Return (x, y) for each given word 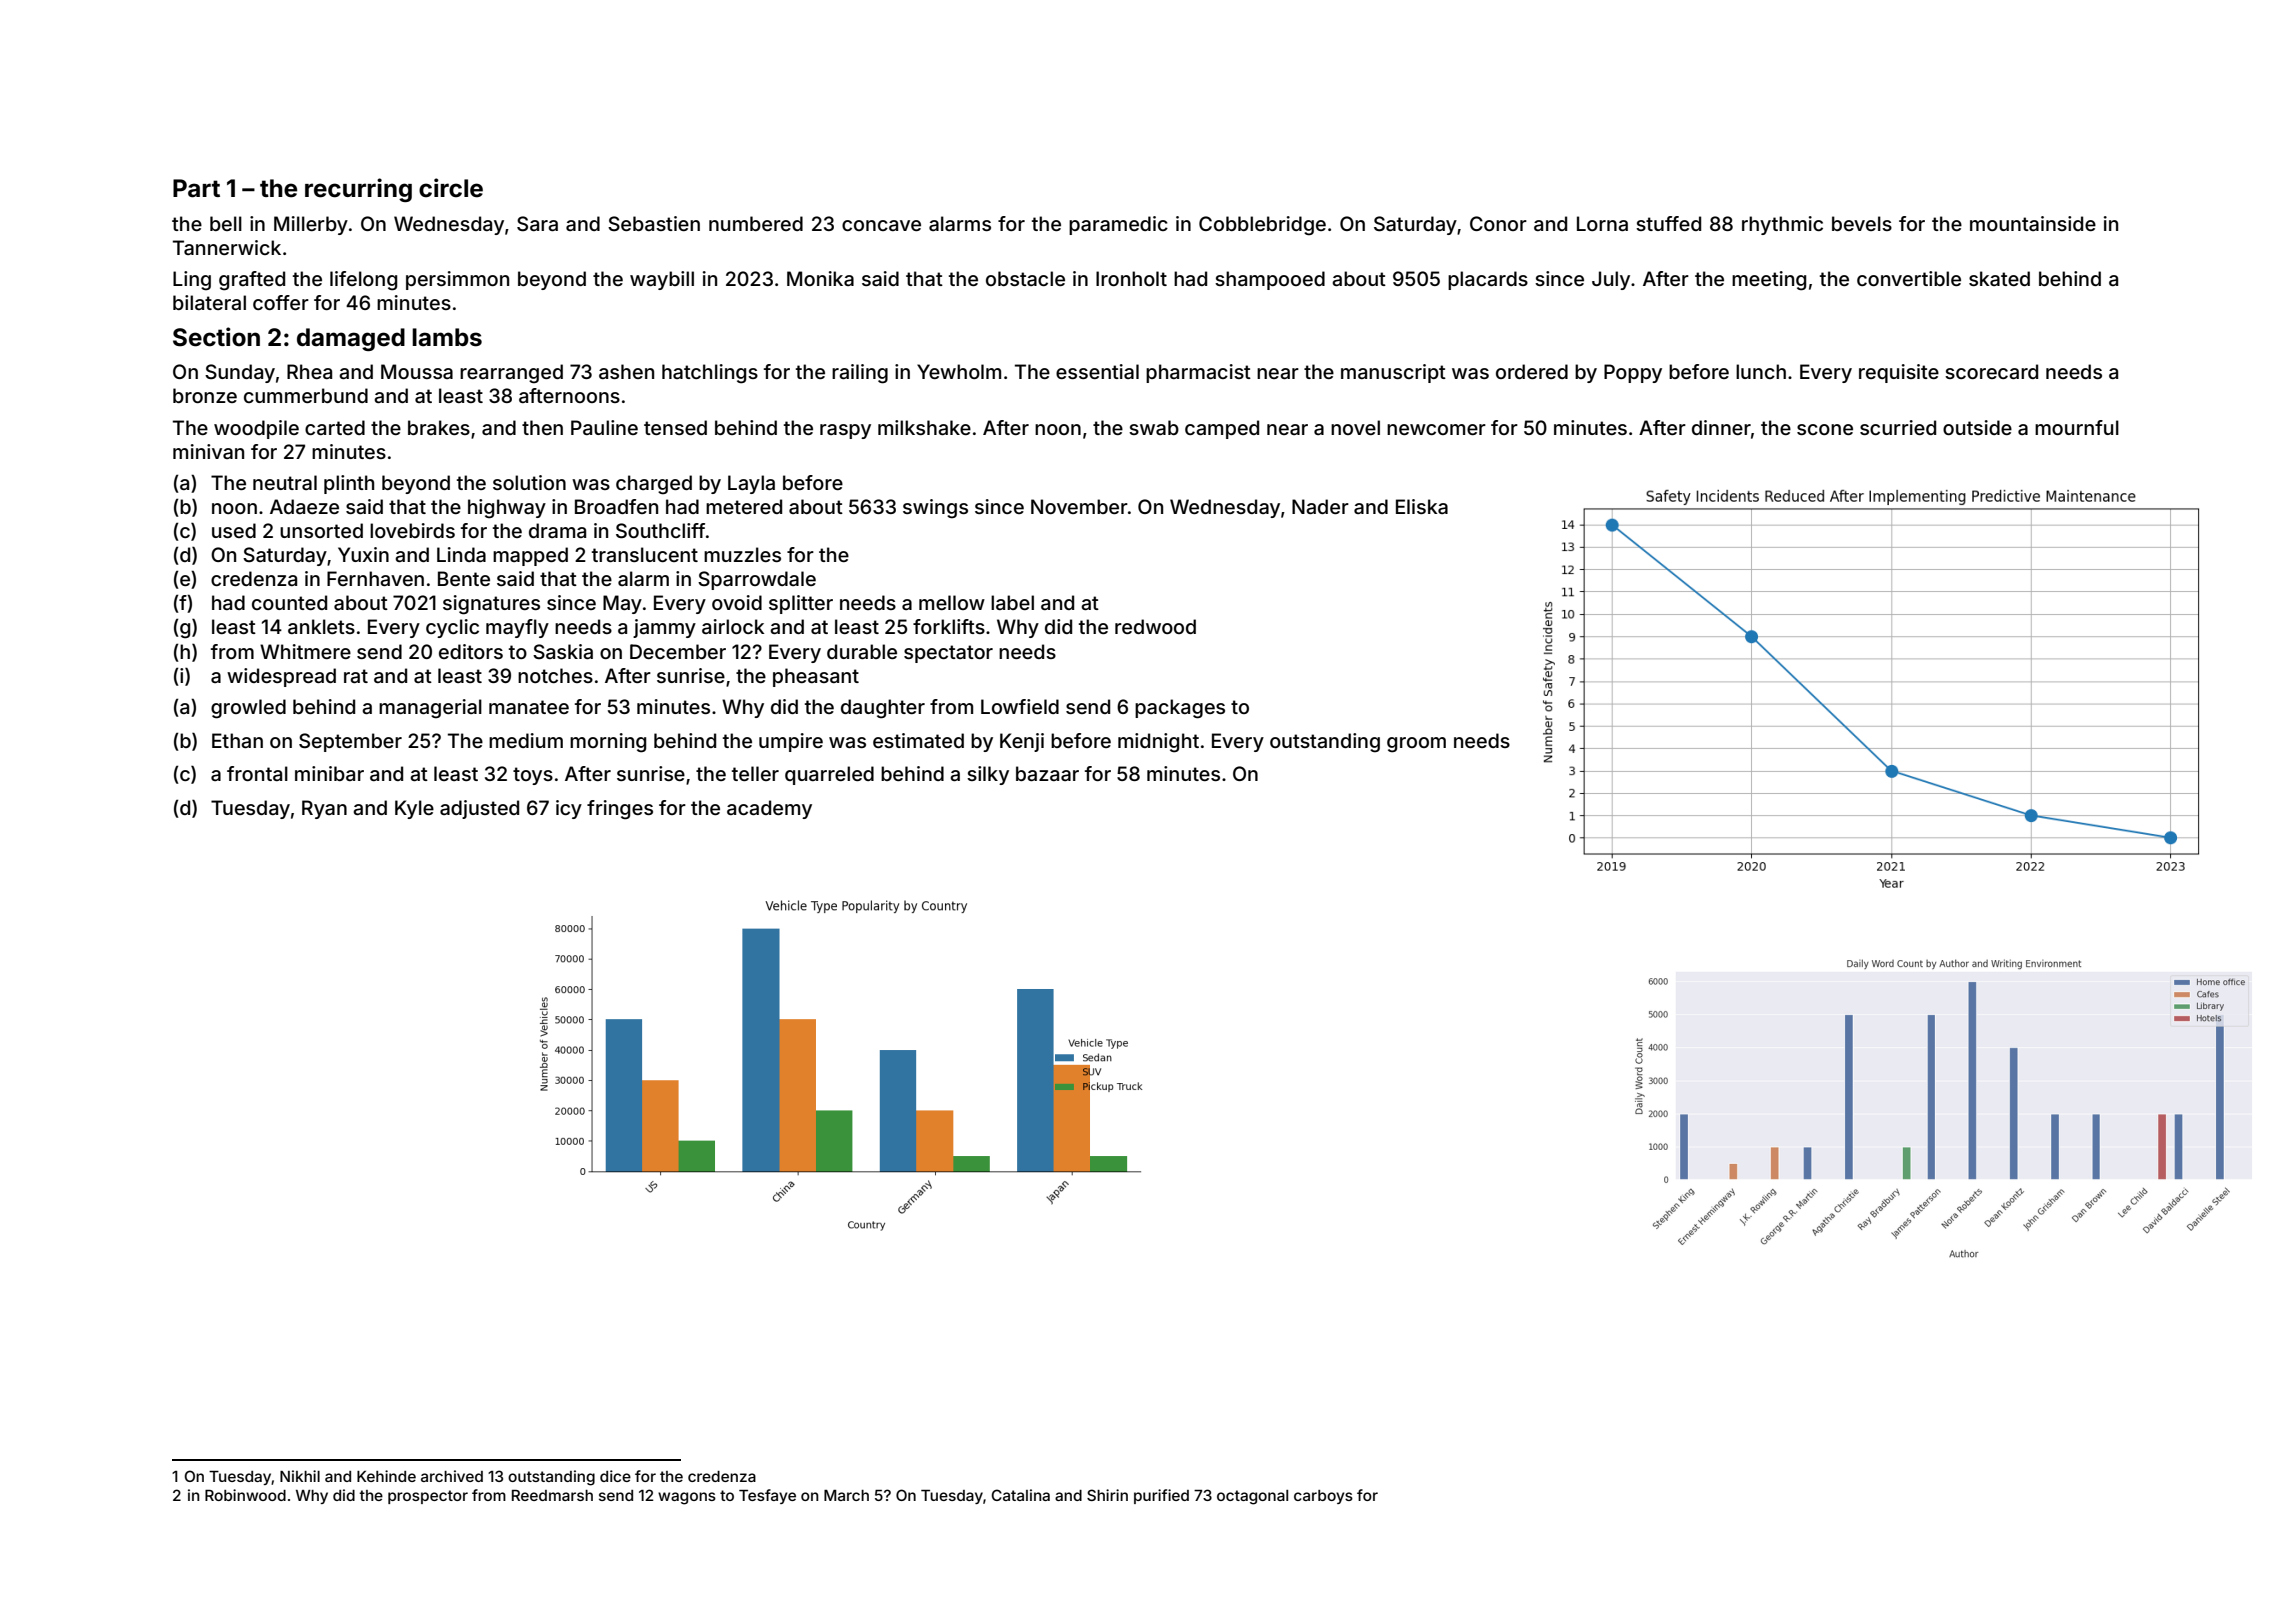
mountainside (2033, 223)
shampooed (1270, 280)
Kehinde (386, 1476)
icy (569, 809)
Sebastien (654, 223)
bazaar (1047, 773)
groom (1416, 745)
